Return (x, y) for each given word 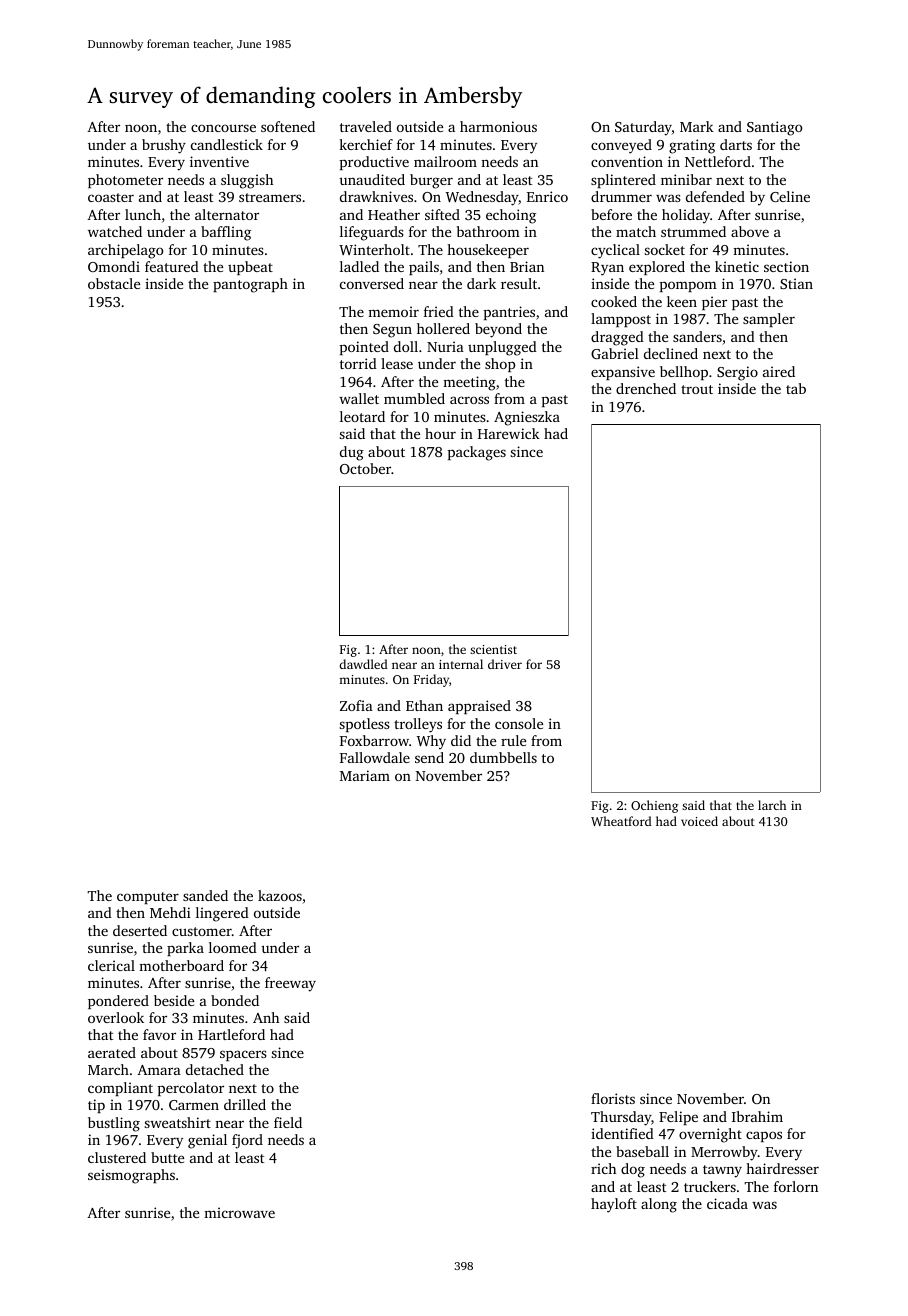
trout (697, 389)
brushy (164, 146)
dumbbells (503, 757)
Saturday (643, 128)
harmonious (498, 126)
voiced (699, 821)
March (108, 1069)
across (469, 400)
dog (633, 1170)
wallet (359, 398)
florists (613, 1098)
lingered (222, 914)
